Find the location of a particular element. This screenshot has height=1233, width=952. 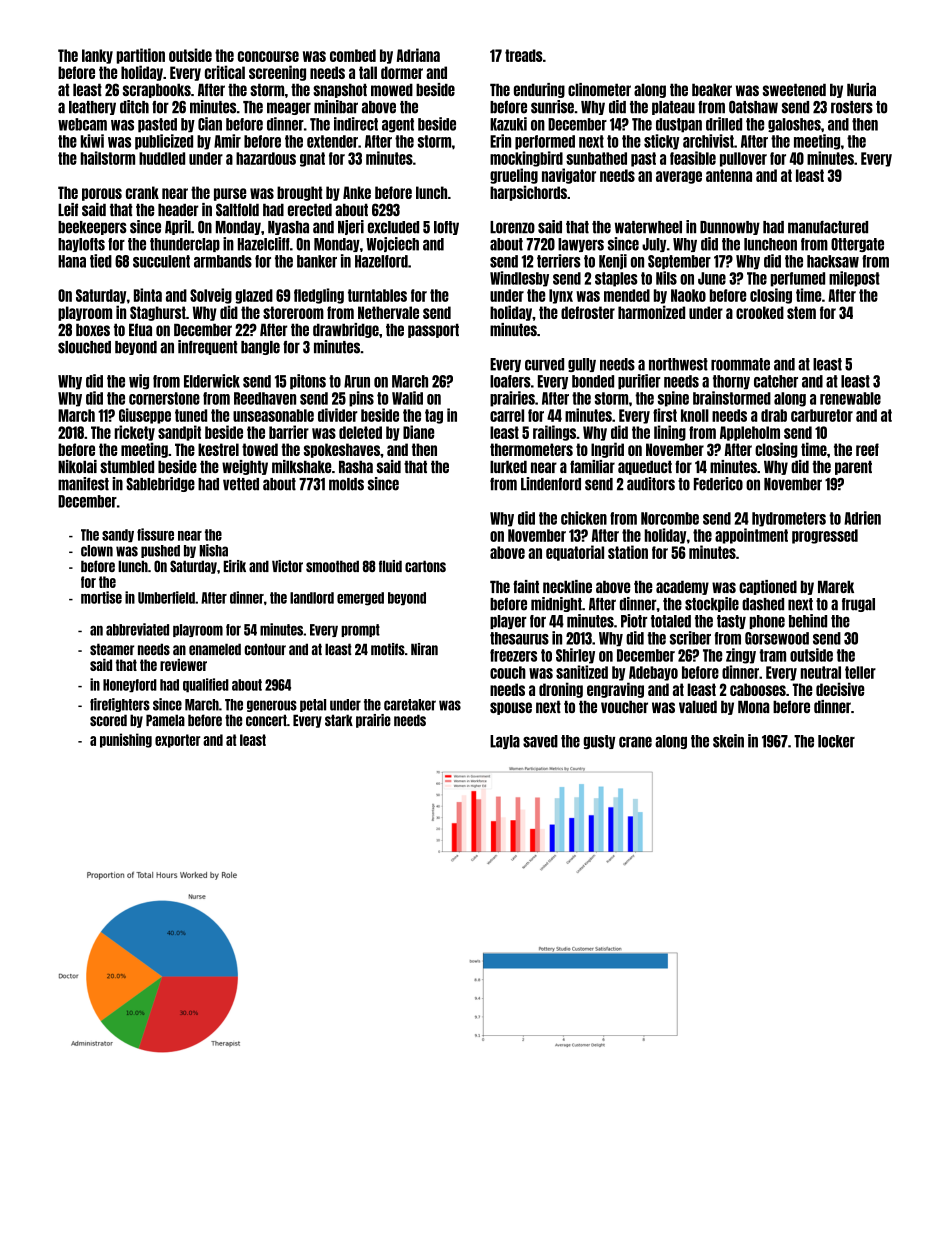

molds is located at coordinates (346, 484).
